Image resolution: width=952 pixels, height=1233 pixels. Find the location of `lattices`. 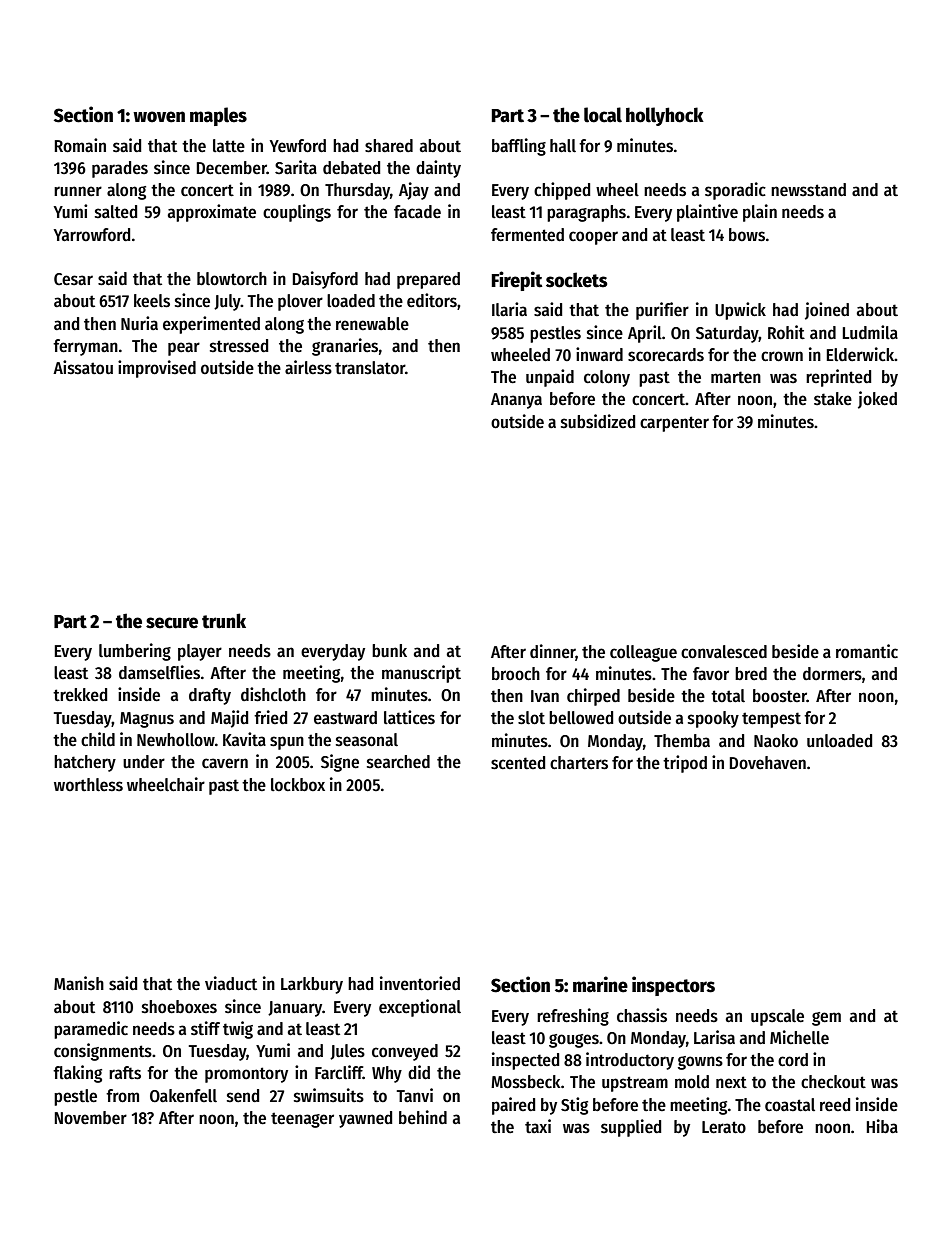

lattices is located at coordinates (409, 717).
